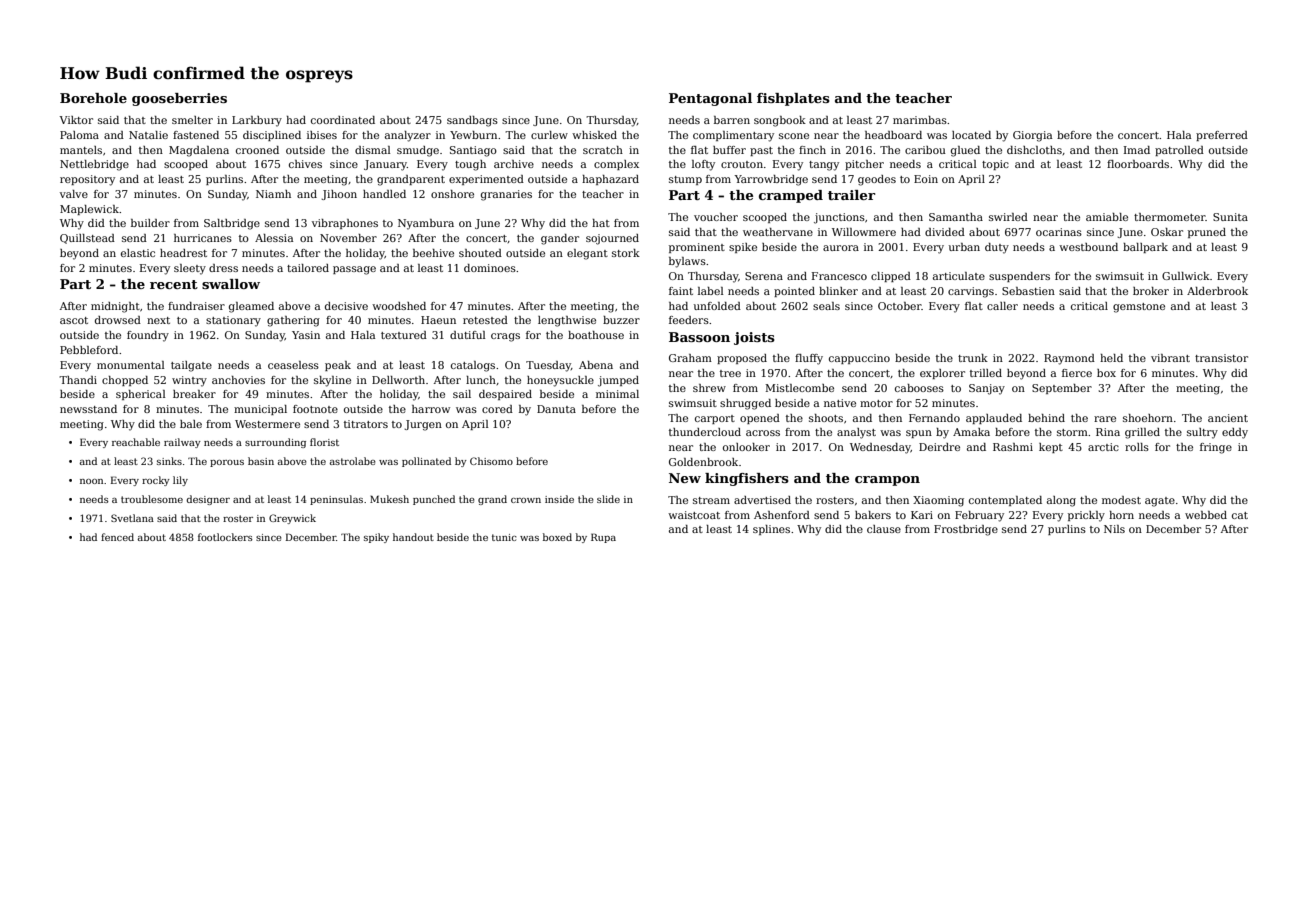  Describe the element at coordinates (942, 374) in the document. I see `explorer` at that location.
